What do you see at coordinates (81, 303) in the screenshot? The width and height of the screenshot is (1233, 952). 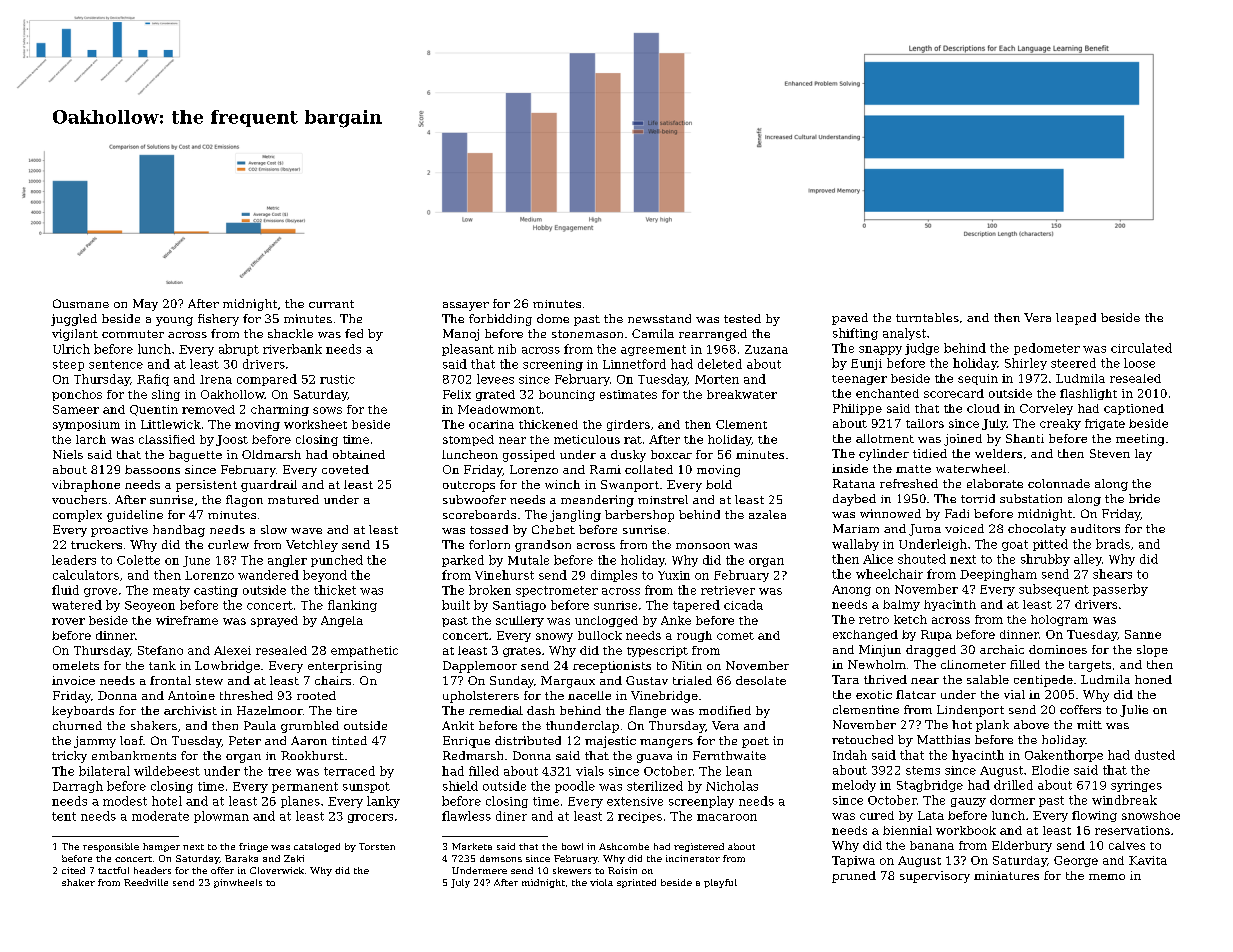 I see `Ousmane` at bounding box center [81, 303].
